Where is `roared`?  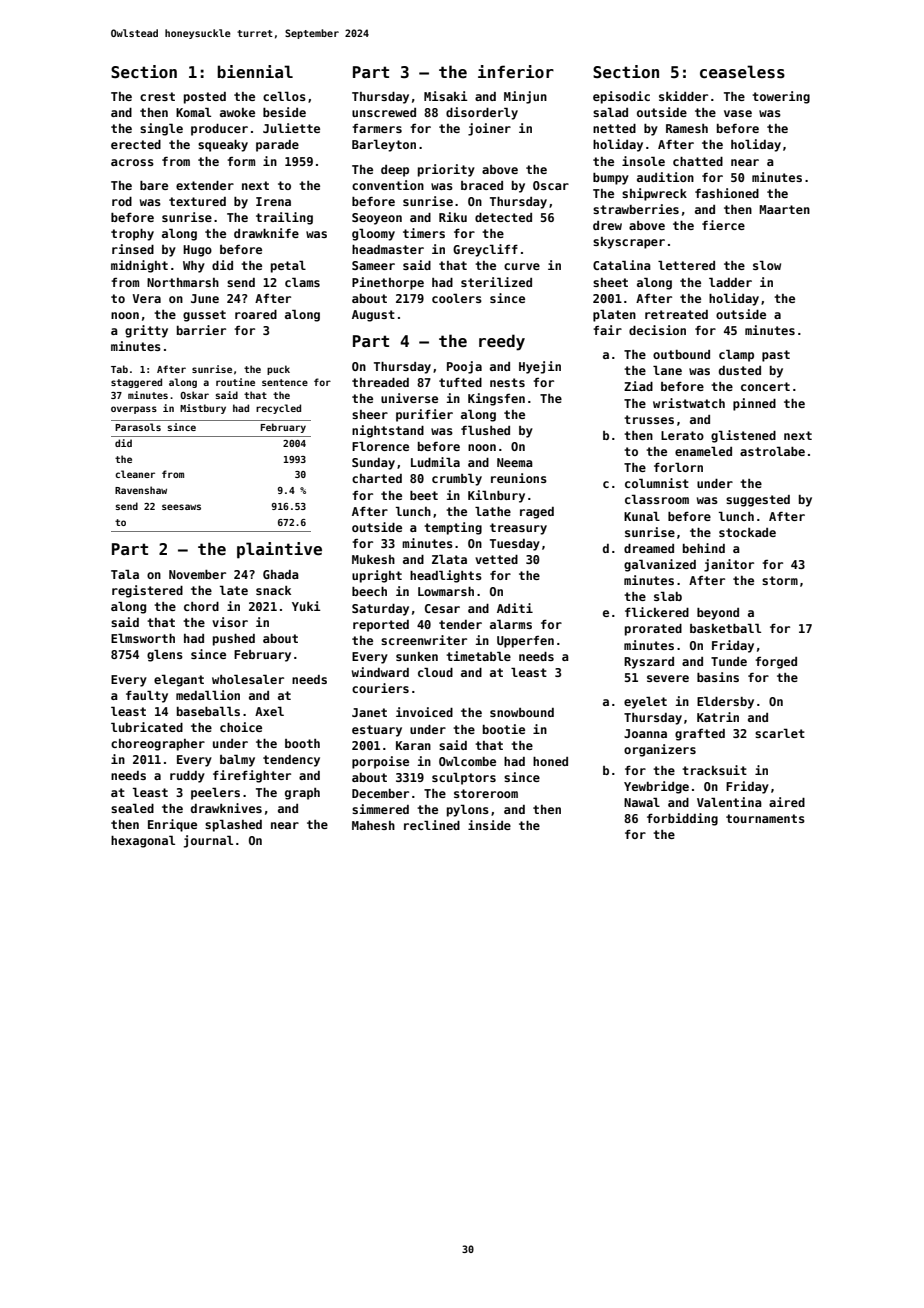 roared is located at coordinates (256, 314).
